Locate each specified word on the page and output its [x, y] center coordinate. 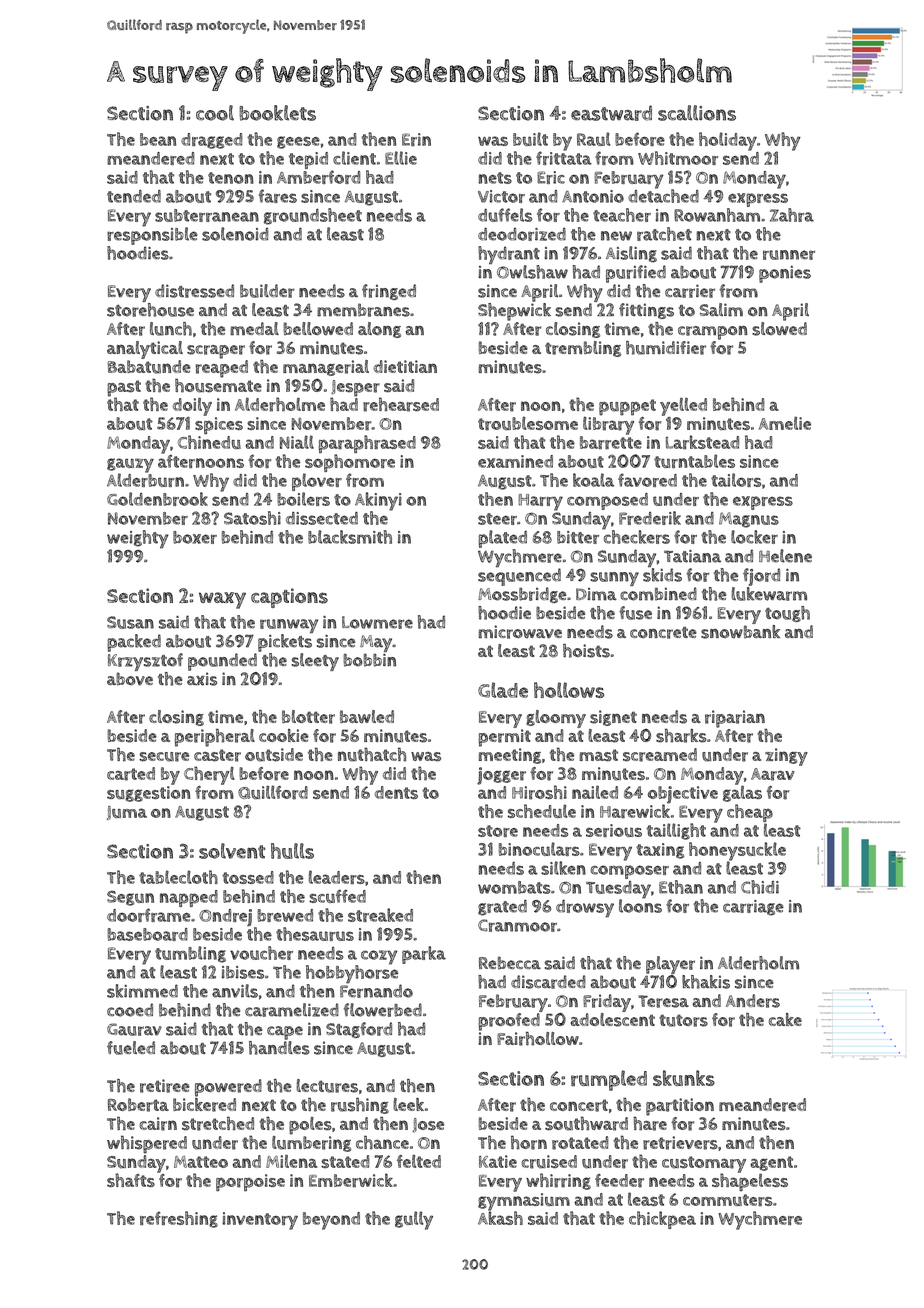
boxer [195, 537]
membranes [363, 310]
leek [408, 1104]
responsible [152, 236]
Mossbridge [522, 595]
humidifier [666, 348]
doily [192, 407]
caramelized [292, 1010]
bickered [204, 1105]
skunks [684, 1078]
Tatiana [692, 556]
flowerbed [383, 1010]
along [379, 330]
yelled [683, 407]
